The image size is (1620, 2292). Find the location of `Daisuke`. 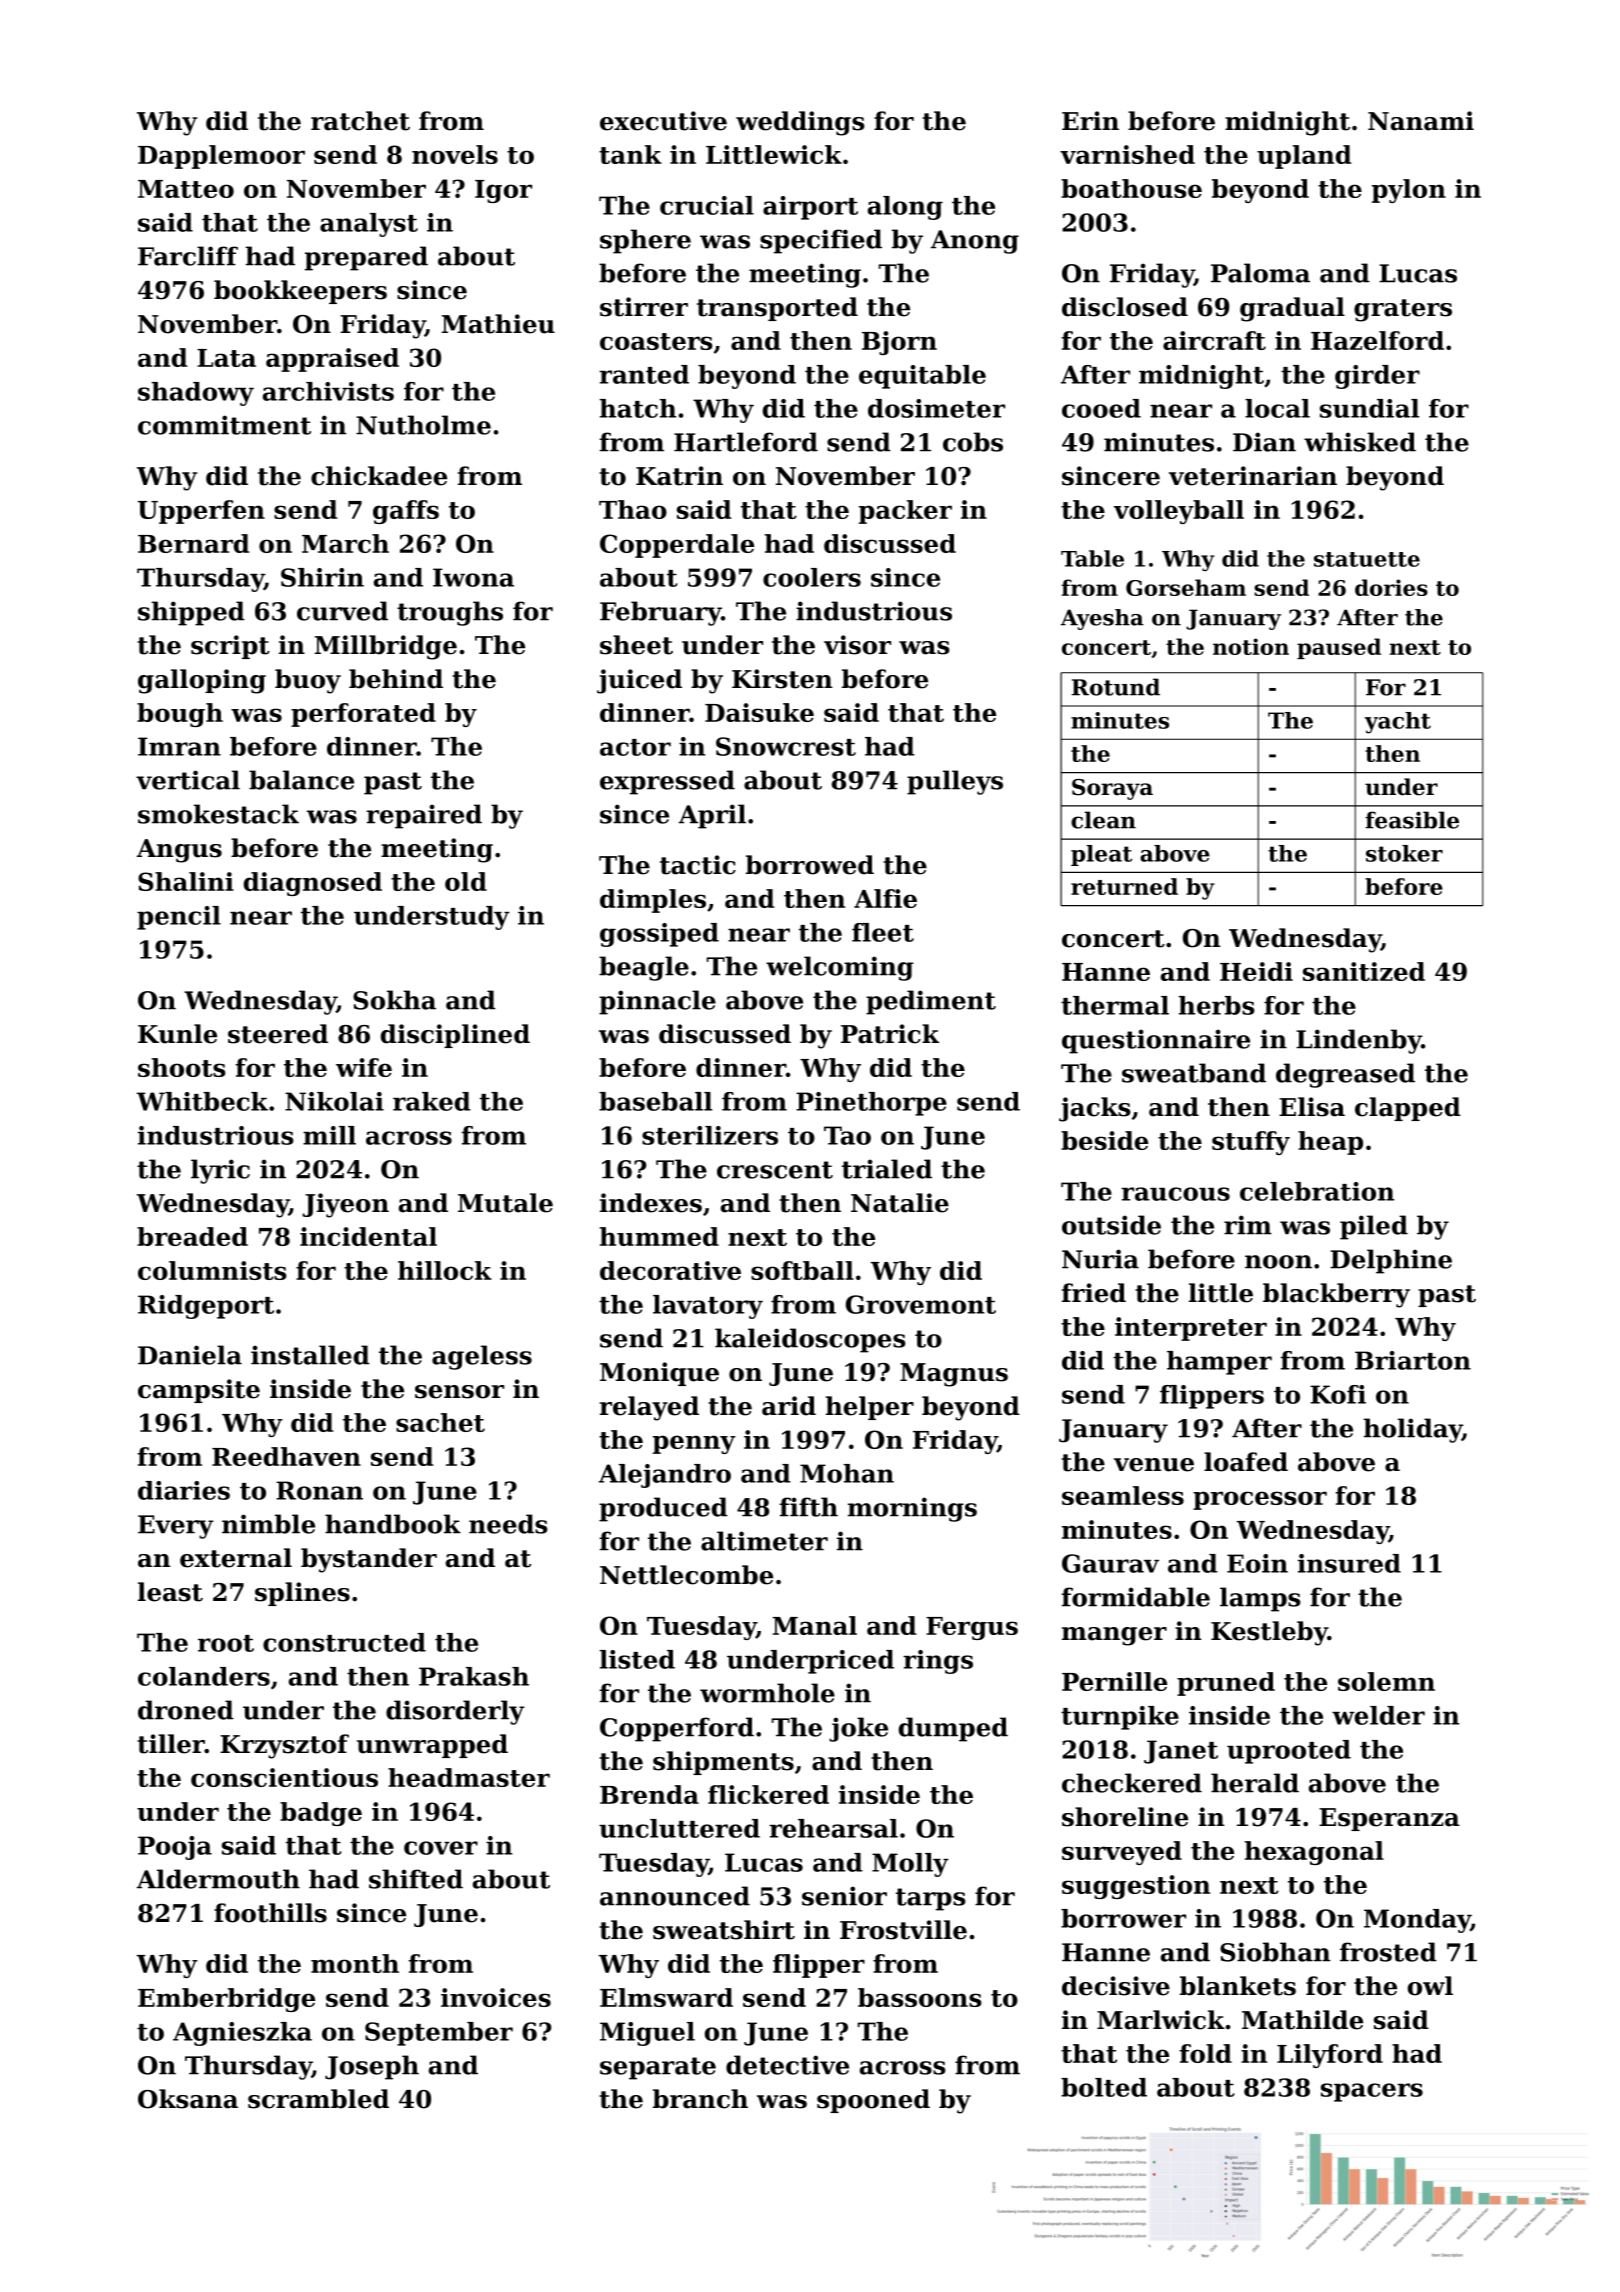

Daisuke is located at coordinates (759, 712).
